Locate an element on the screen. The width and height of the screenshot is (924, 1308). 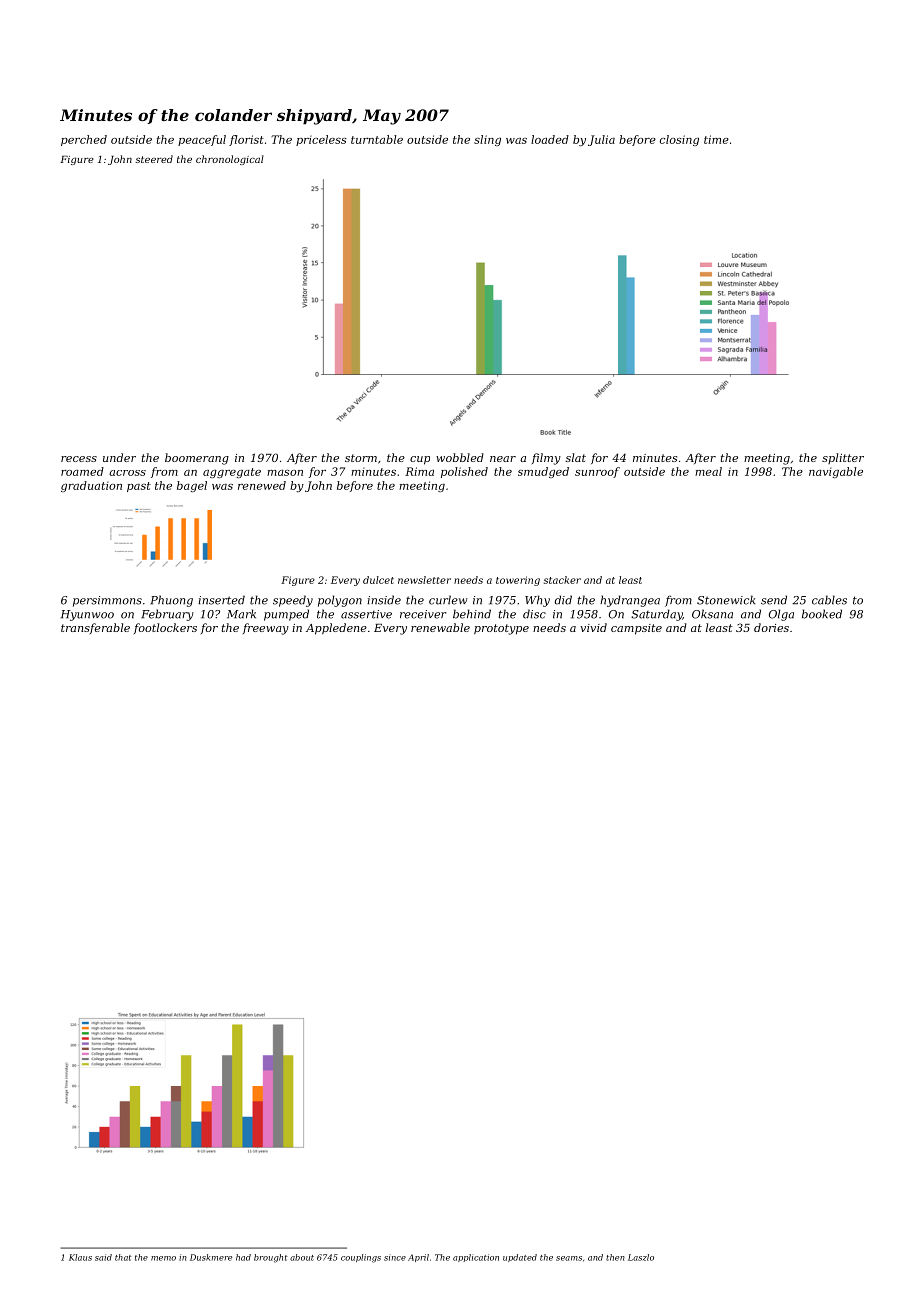
closing is located at coordinates (679, 140).
